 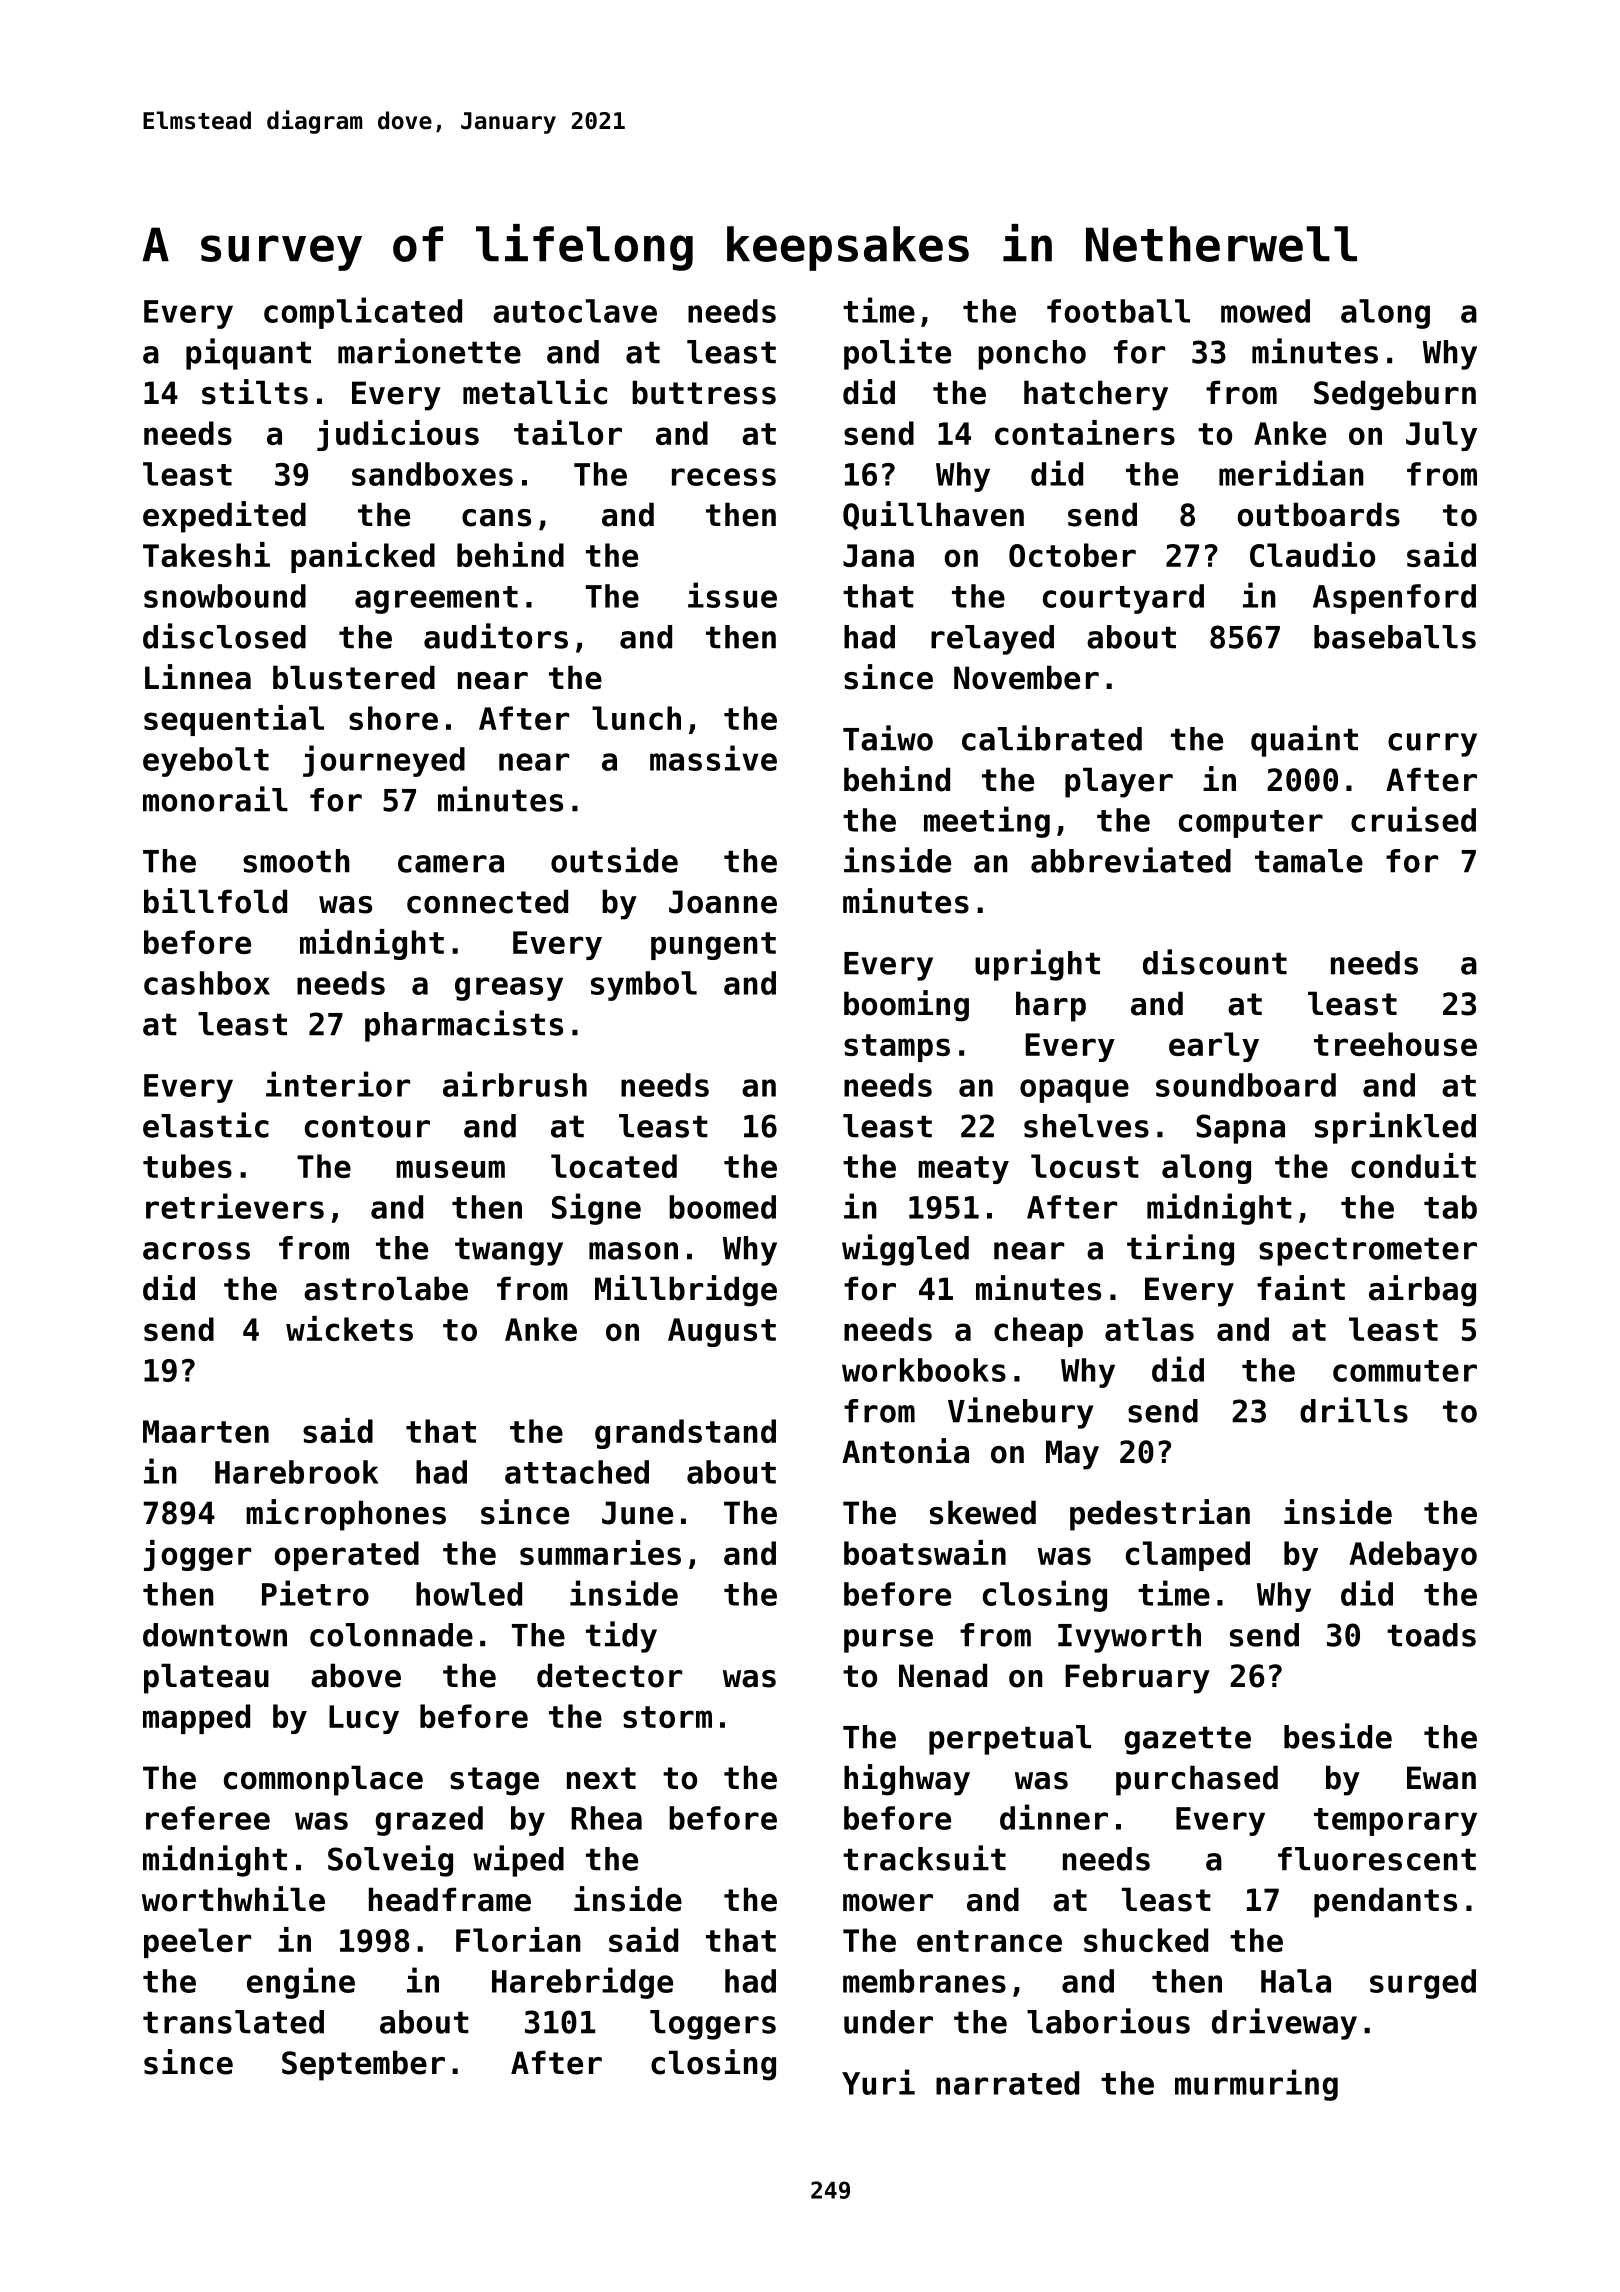 What do you see at coordinates (363, 2065) in the image?
I see `September` at bounding box center [363, 2065].
